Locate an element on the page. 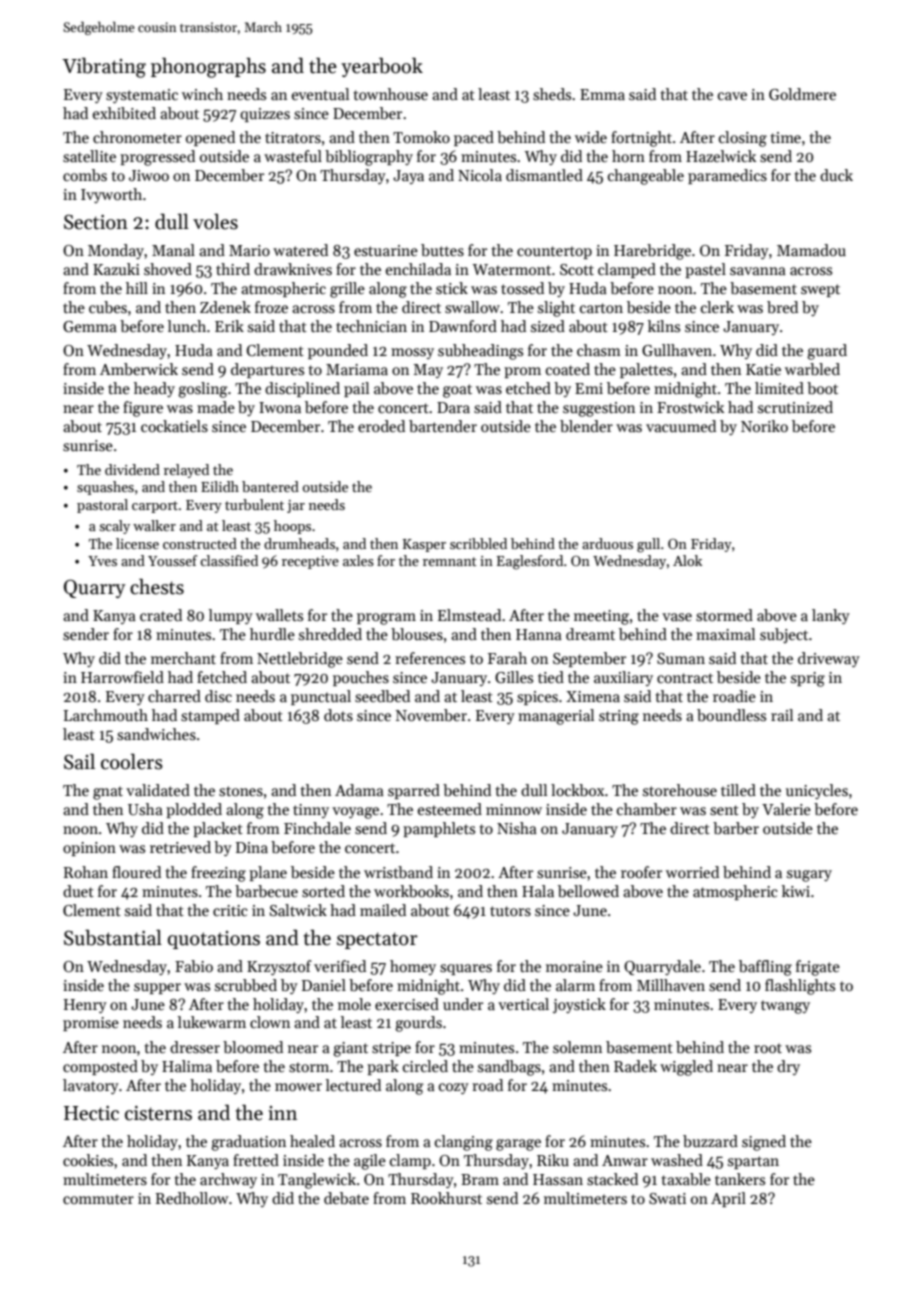  Hanna is located at coordinates (539, 634).
